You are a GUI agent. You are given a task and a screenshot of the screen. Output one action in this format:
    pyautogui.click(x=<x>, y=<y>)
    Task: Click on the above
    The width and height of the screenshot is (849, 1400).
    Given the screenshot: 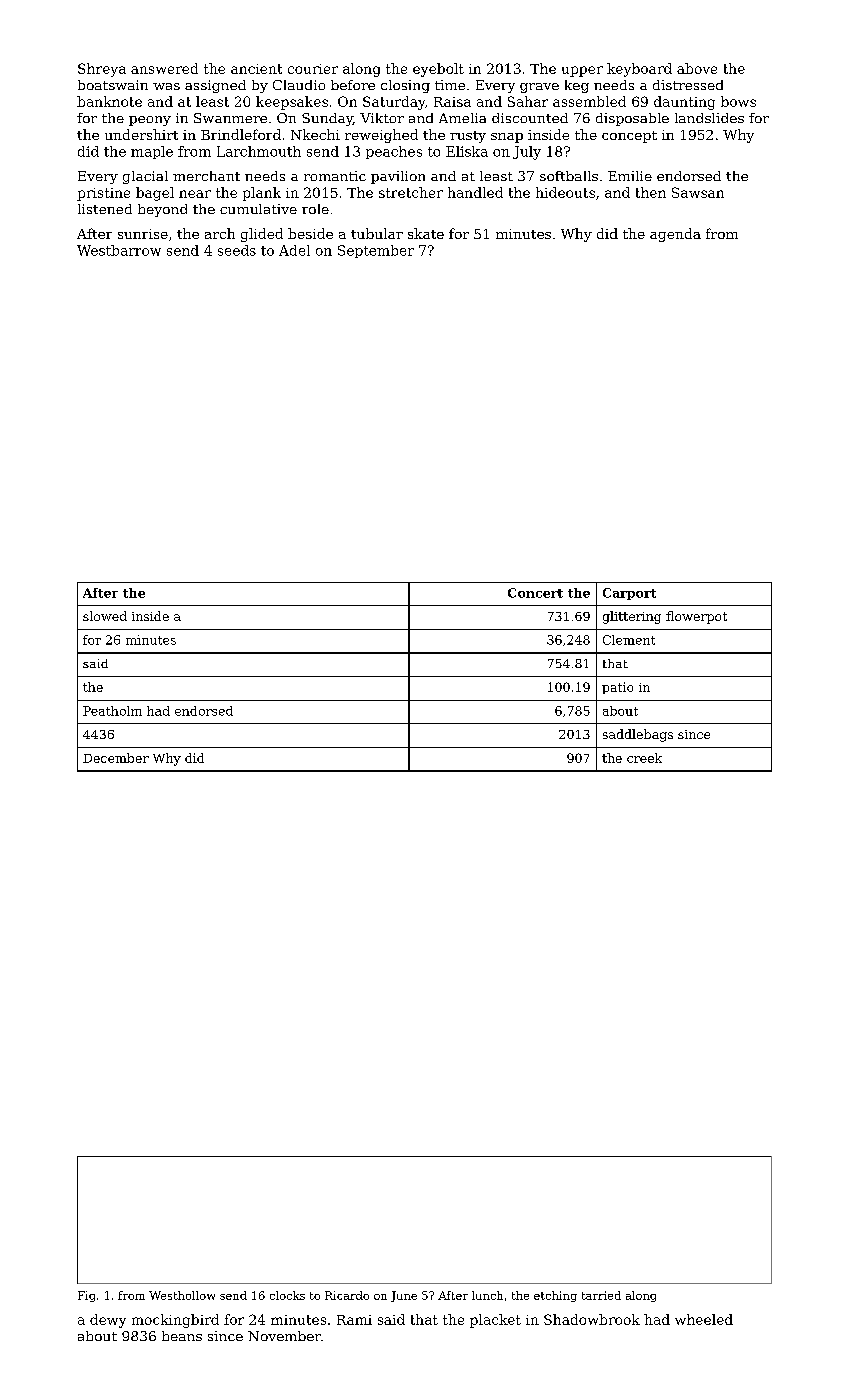 What is the action you would take?
    pyautogui.click(x=697, y=68)
